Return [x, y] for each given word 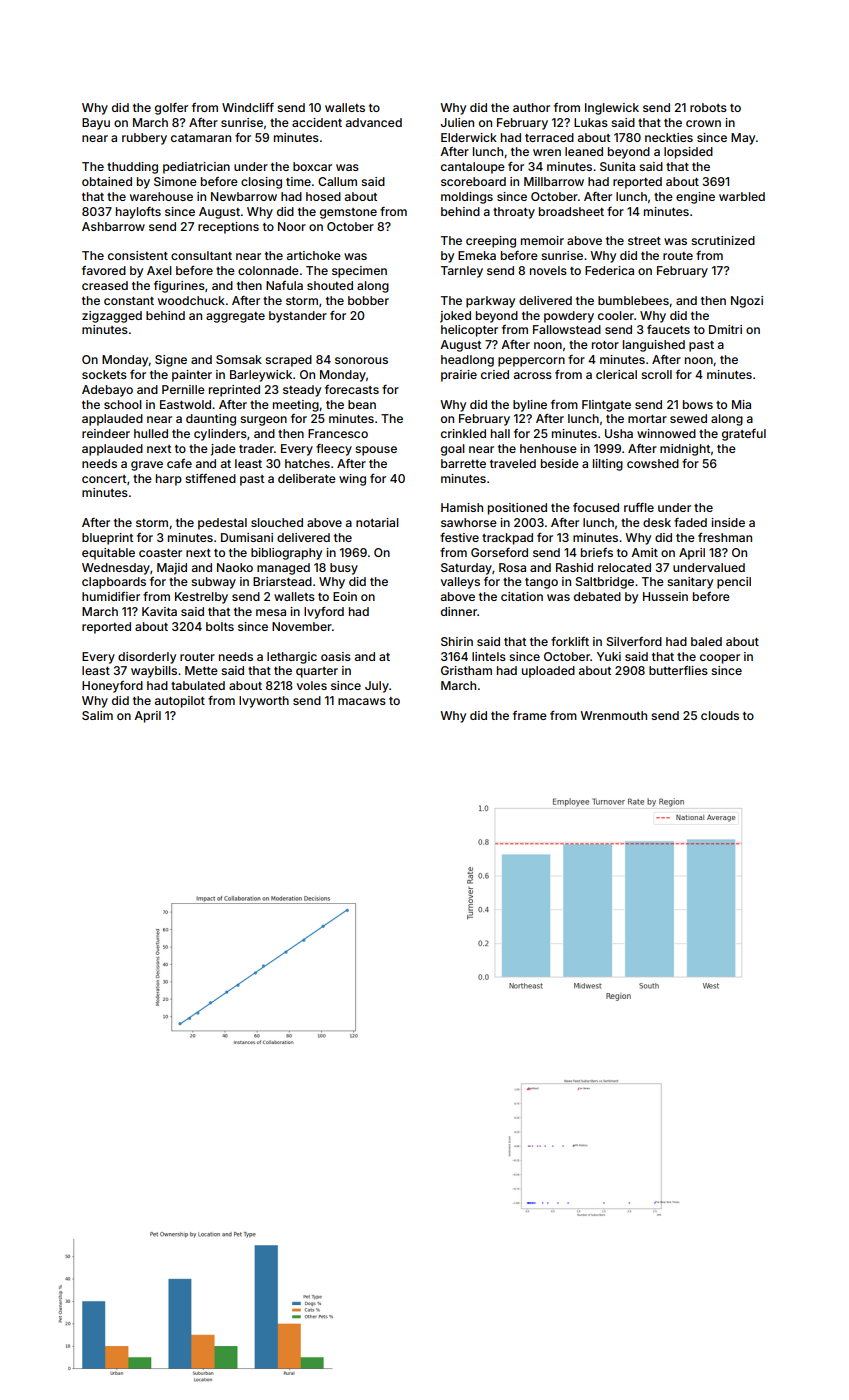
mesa [271, 612]
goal [453, 450]
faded [690, 522]
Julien [457, 122]
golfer [171, 109]
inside [728, 522]
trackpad [507, 539]
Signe [171, 361]
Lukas [591, 122]
